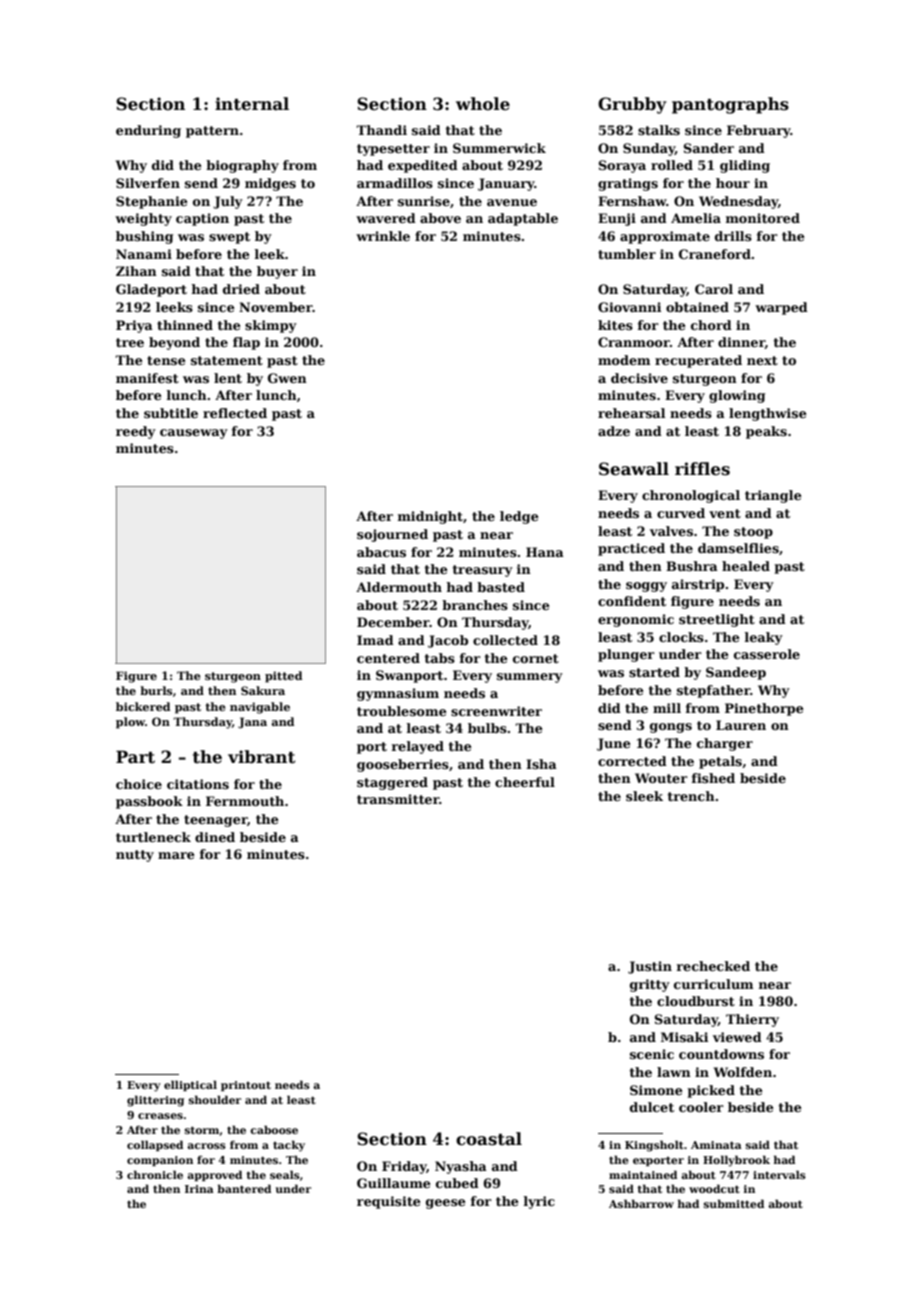 The width and height of the page is (924, 1308). I want to click on whole, so click(483, 104).
